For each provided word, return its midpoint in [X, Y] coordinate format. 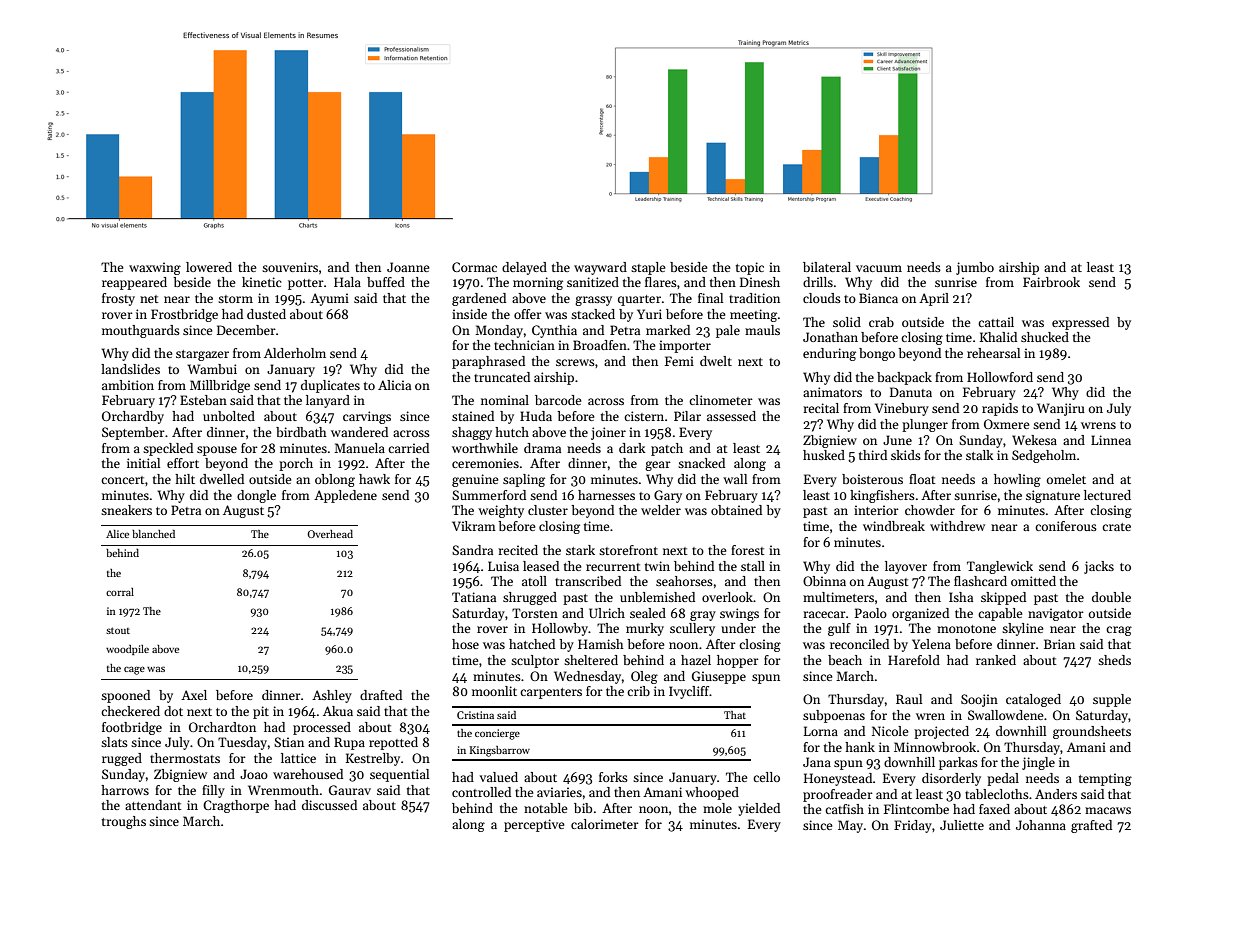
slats [114, 742]
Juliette [962, 825]
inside [469, 314]
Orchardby [133, 417]
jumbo [975, 268]
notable [546, 808]
